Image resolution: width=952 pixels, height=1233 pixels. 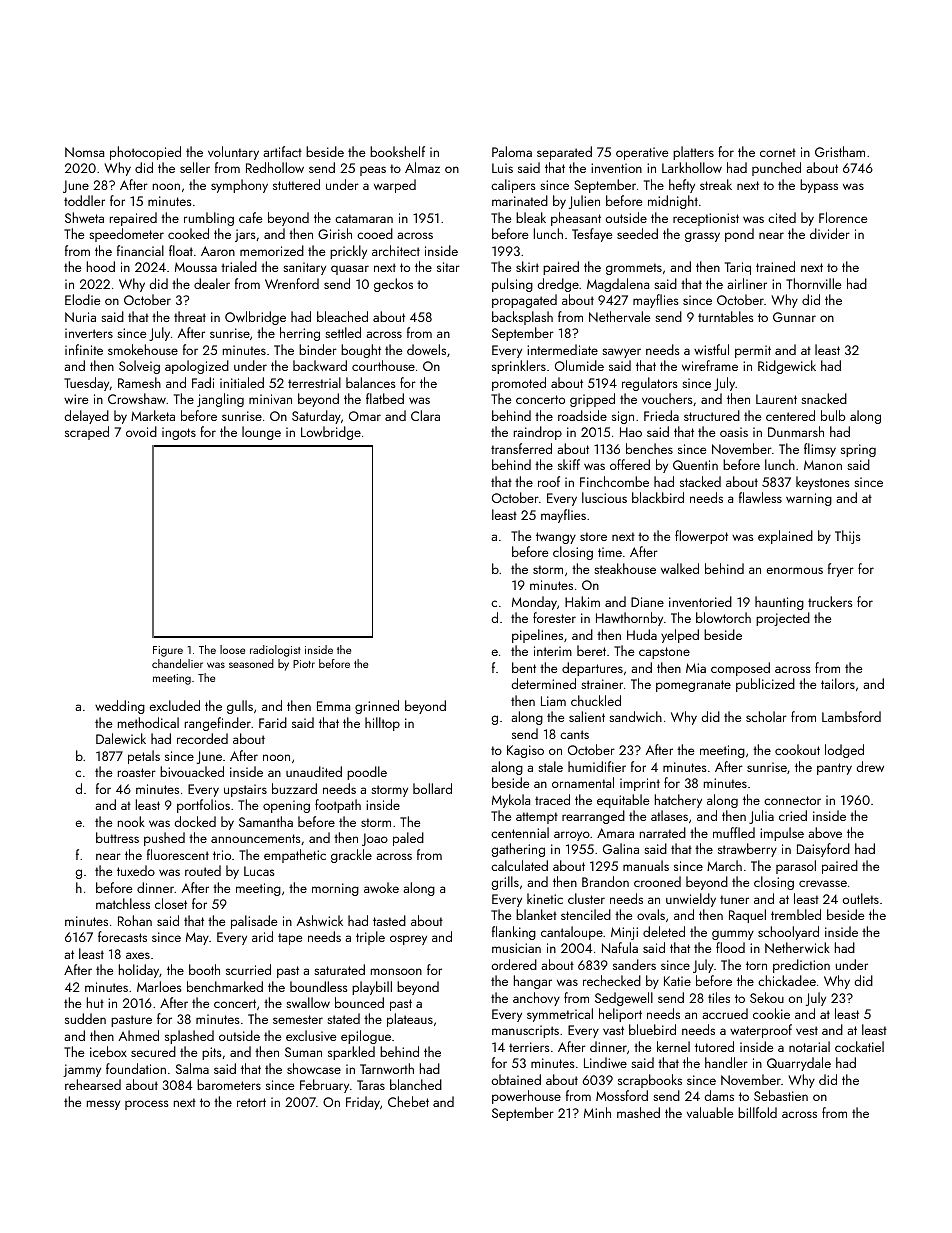 What do you see at coordinates (145, 153) in the screenshot?
I see `photocopied` at bounding box center [145, 153].
